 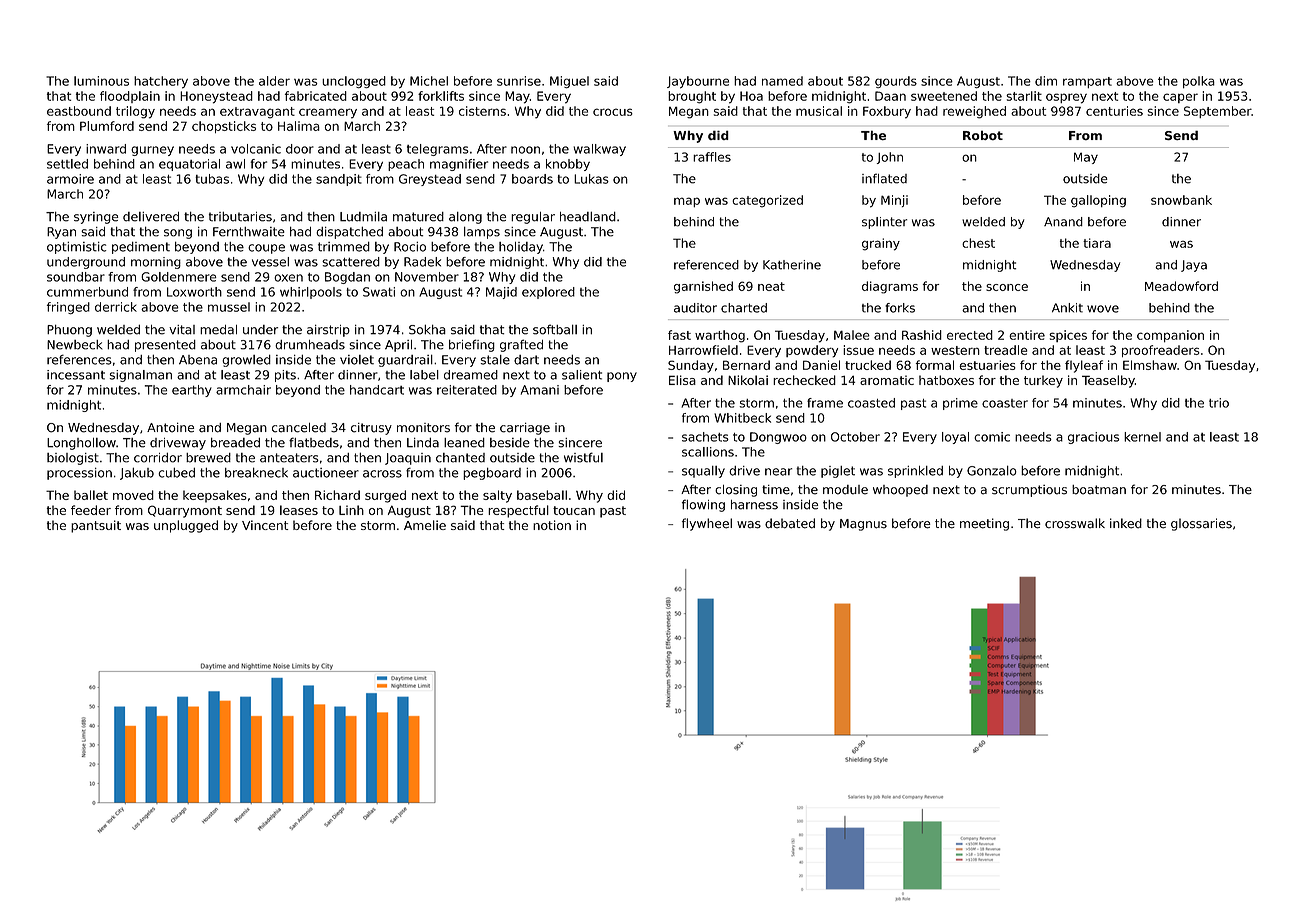 I want to click on walkway, so click(x=599, y=150).
